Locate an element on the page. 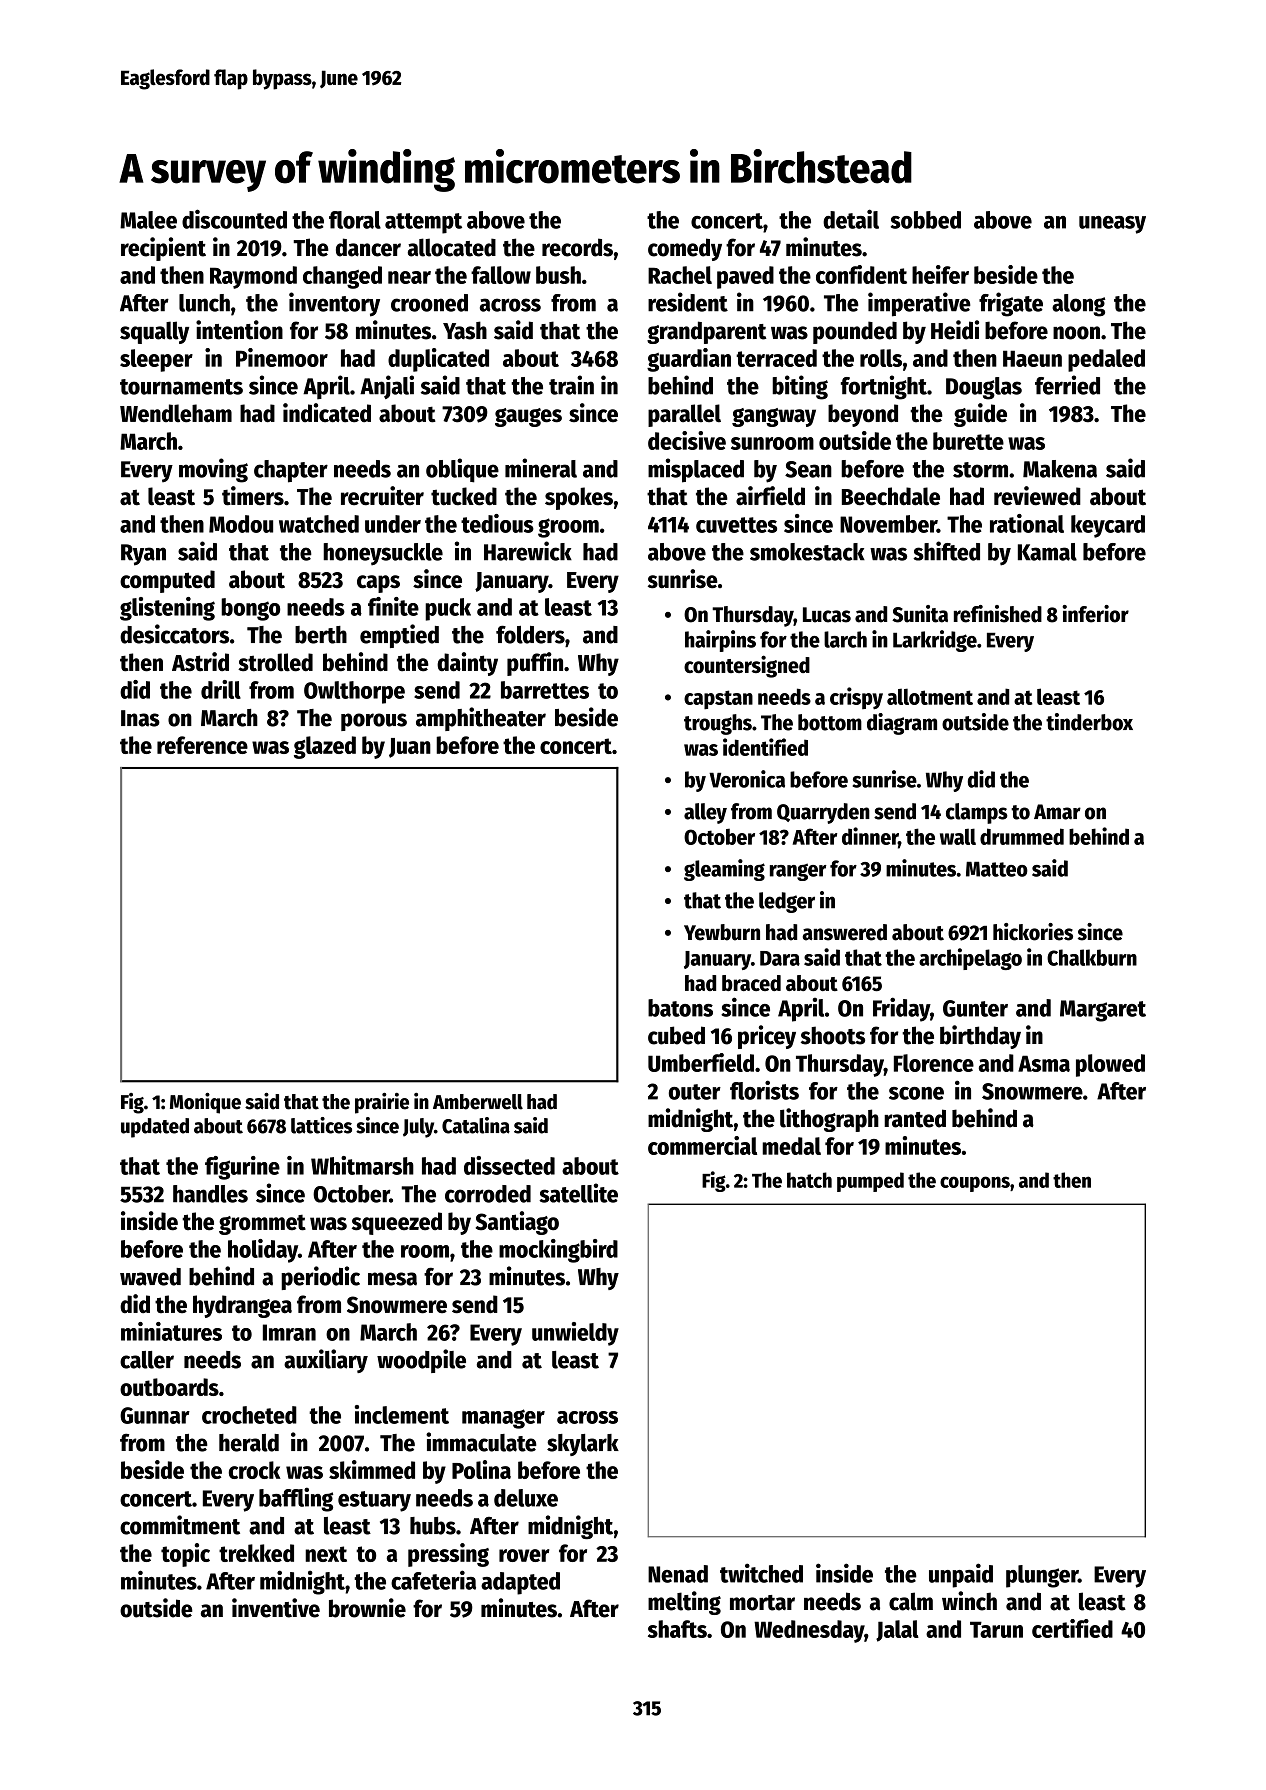 The height and width of the page is (1790, 1266). detail is located at coordinates (851, 219).
